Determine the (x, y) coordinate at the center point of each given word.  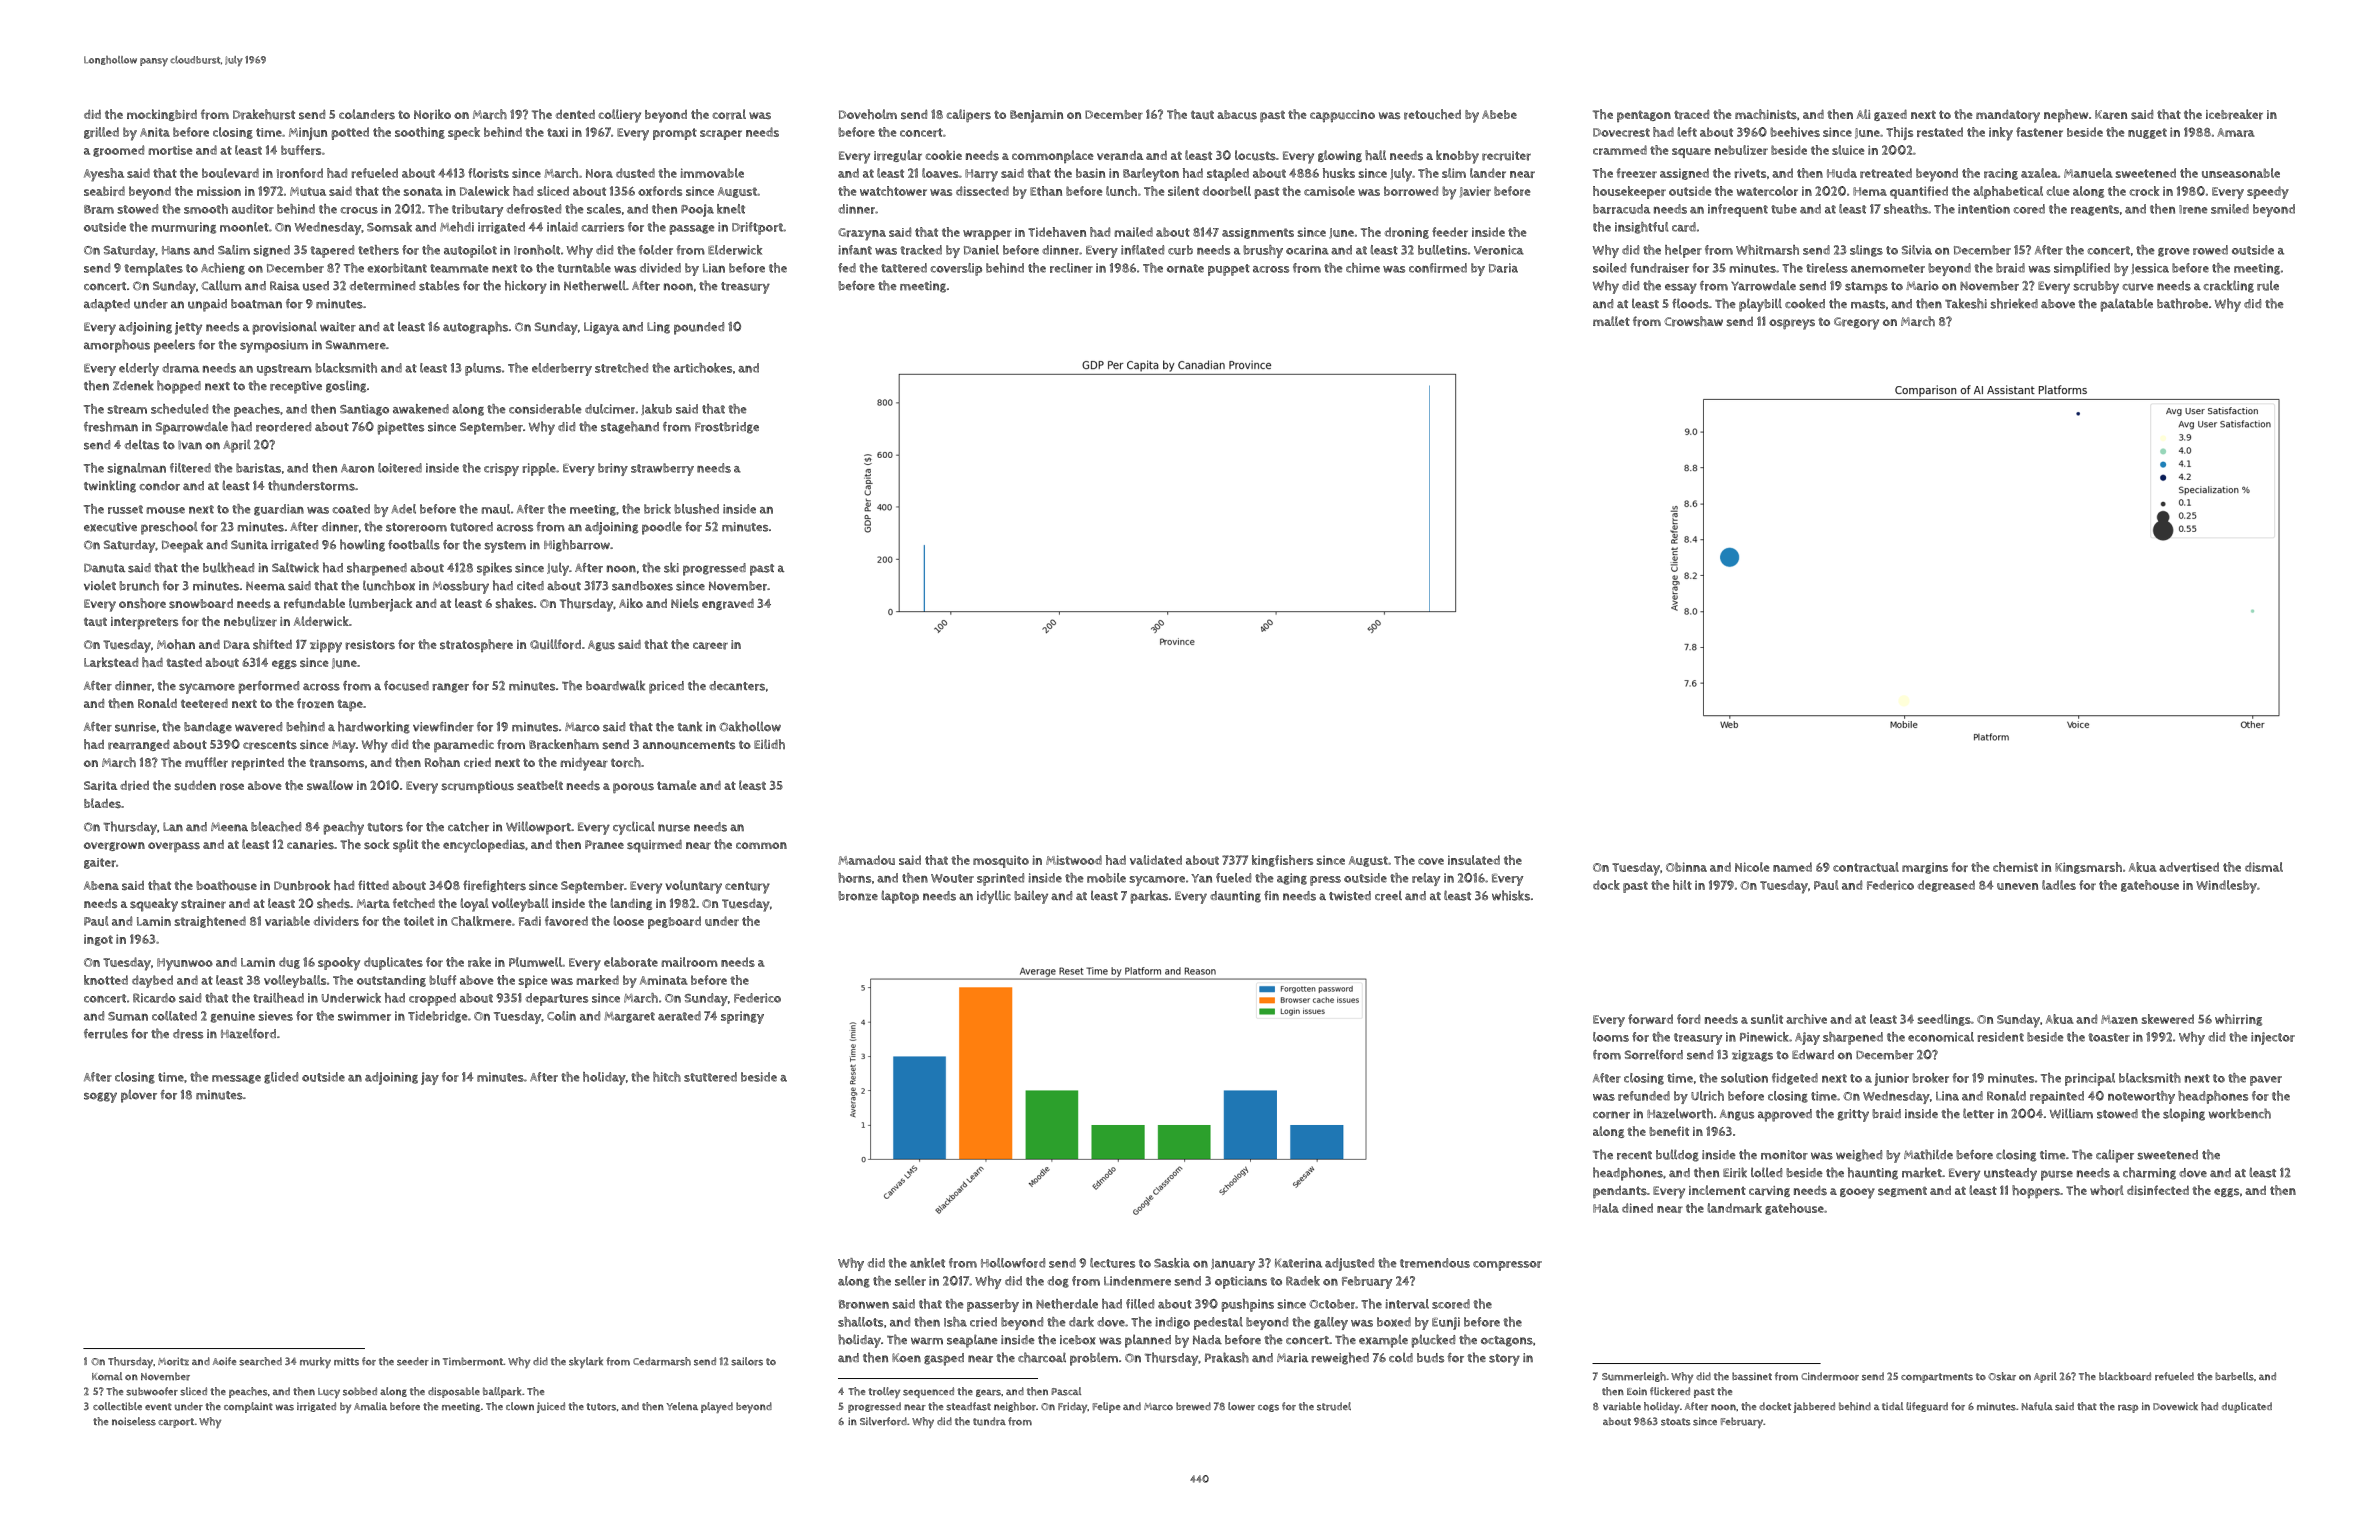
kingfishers (1282, 861)
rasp (2128, 1408)
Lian (714, 268)
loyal (474, 905)
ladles (2059, 885)
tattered (904, 268)
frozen (315, 703)
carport (176, 1423)
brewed (1193, 1406)
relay (1426, 879)
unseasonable (2241, 173)
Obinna (1686, 867)
